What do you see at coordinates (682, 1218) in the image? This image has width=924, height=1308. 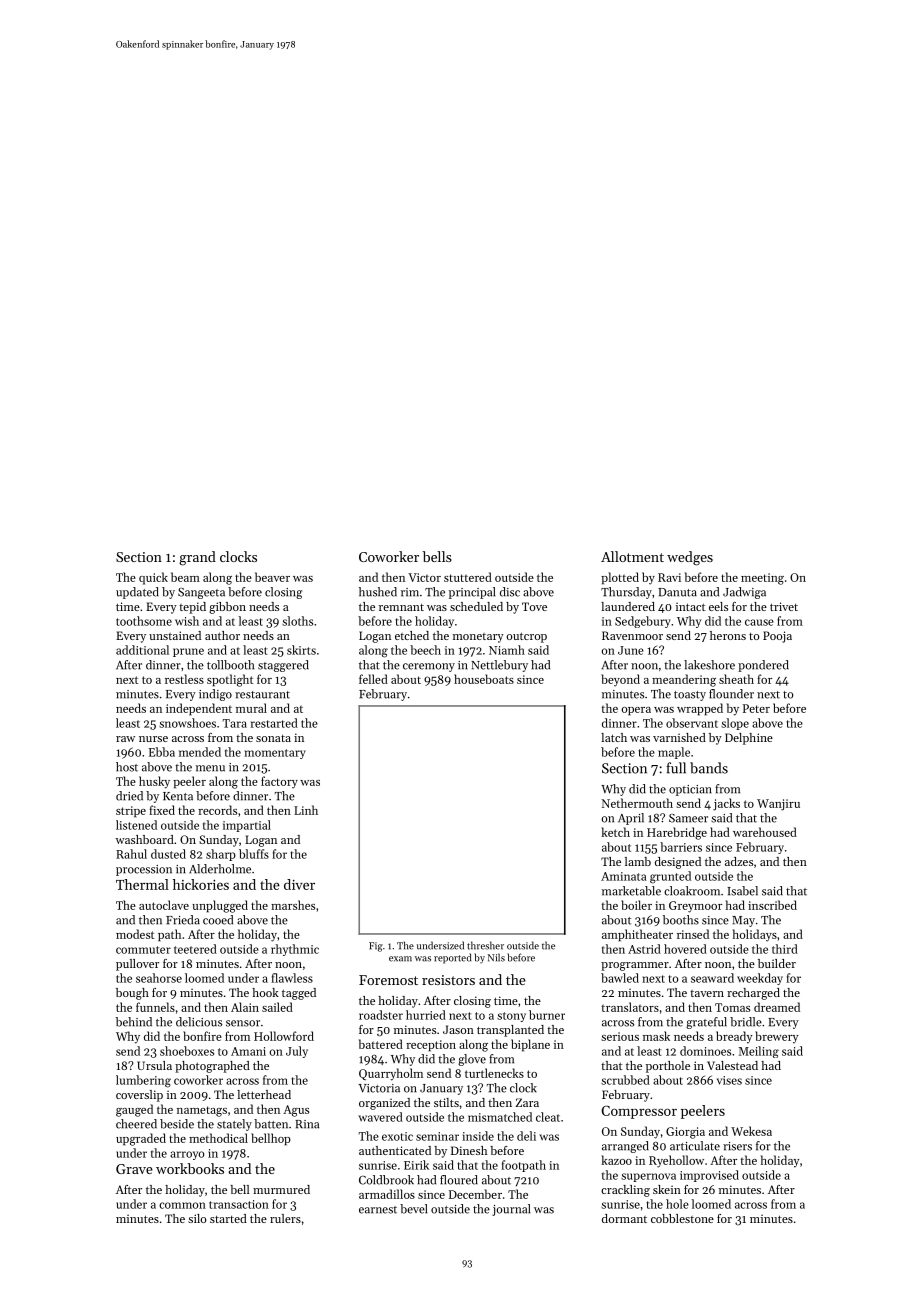 I see `cobblestone` at bounding box center [682, 1218].
